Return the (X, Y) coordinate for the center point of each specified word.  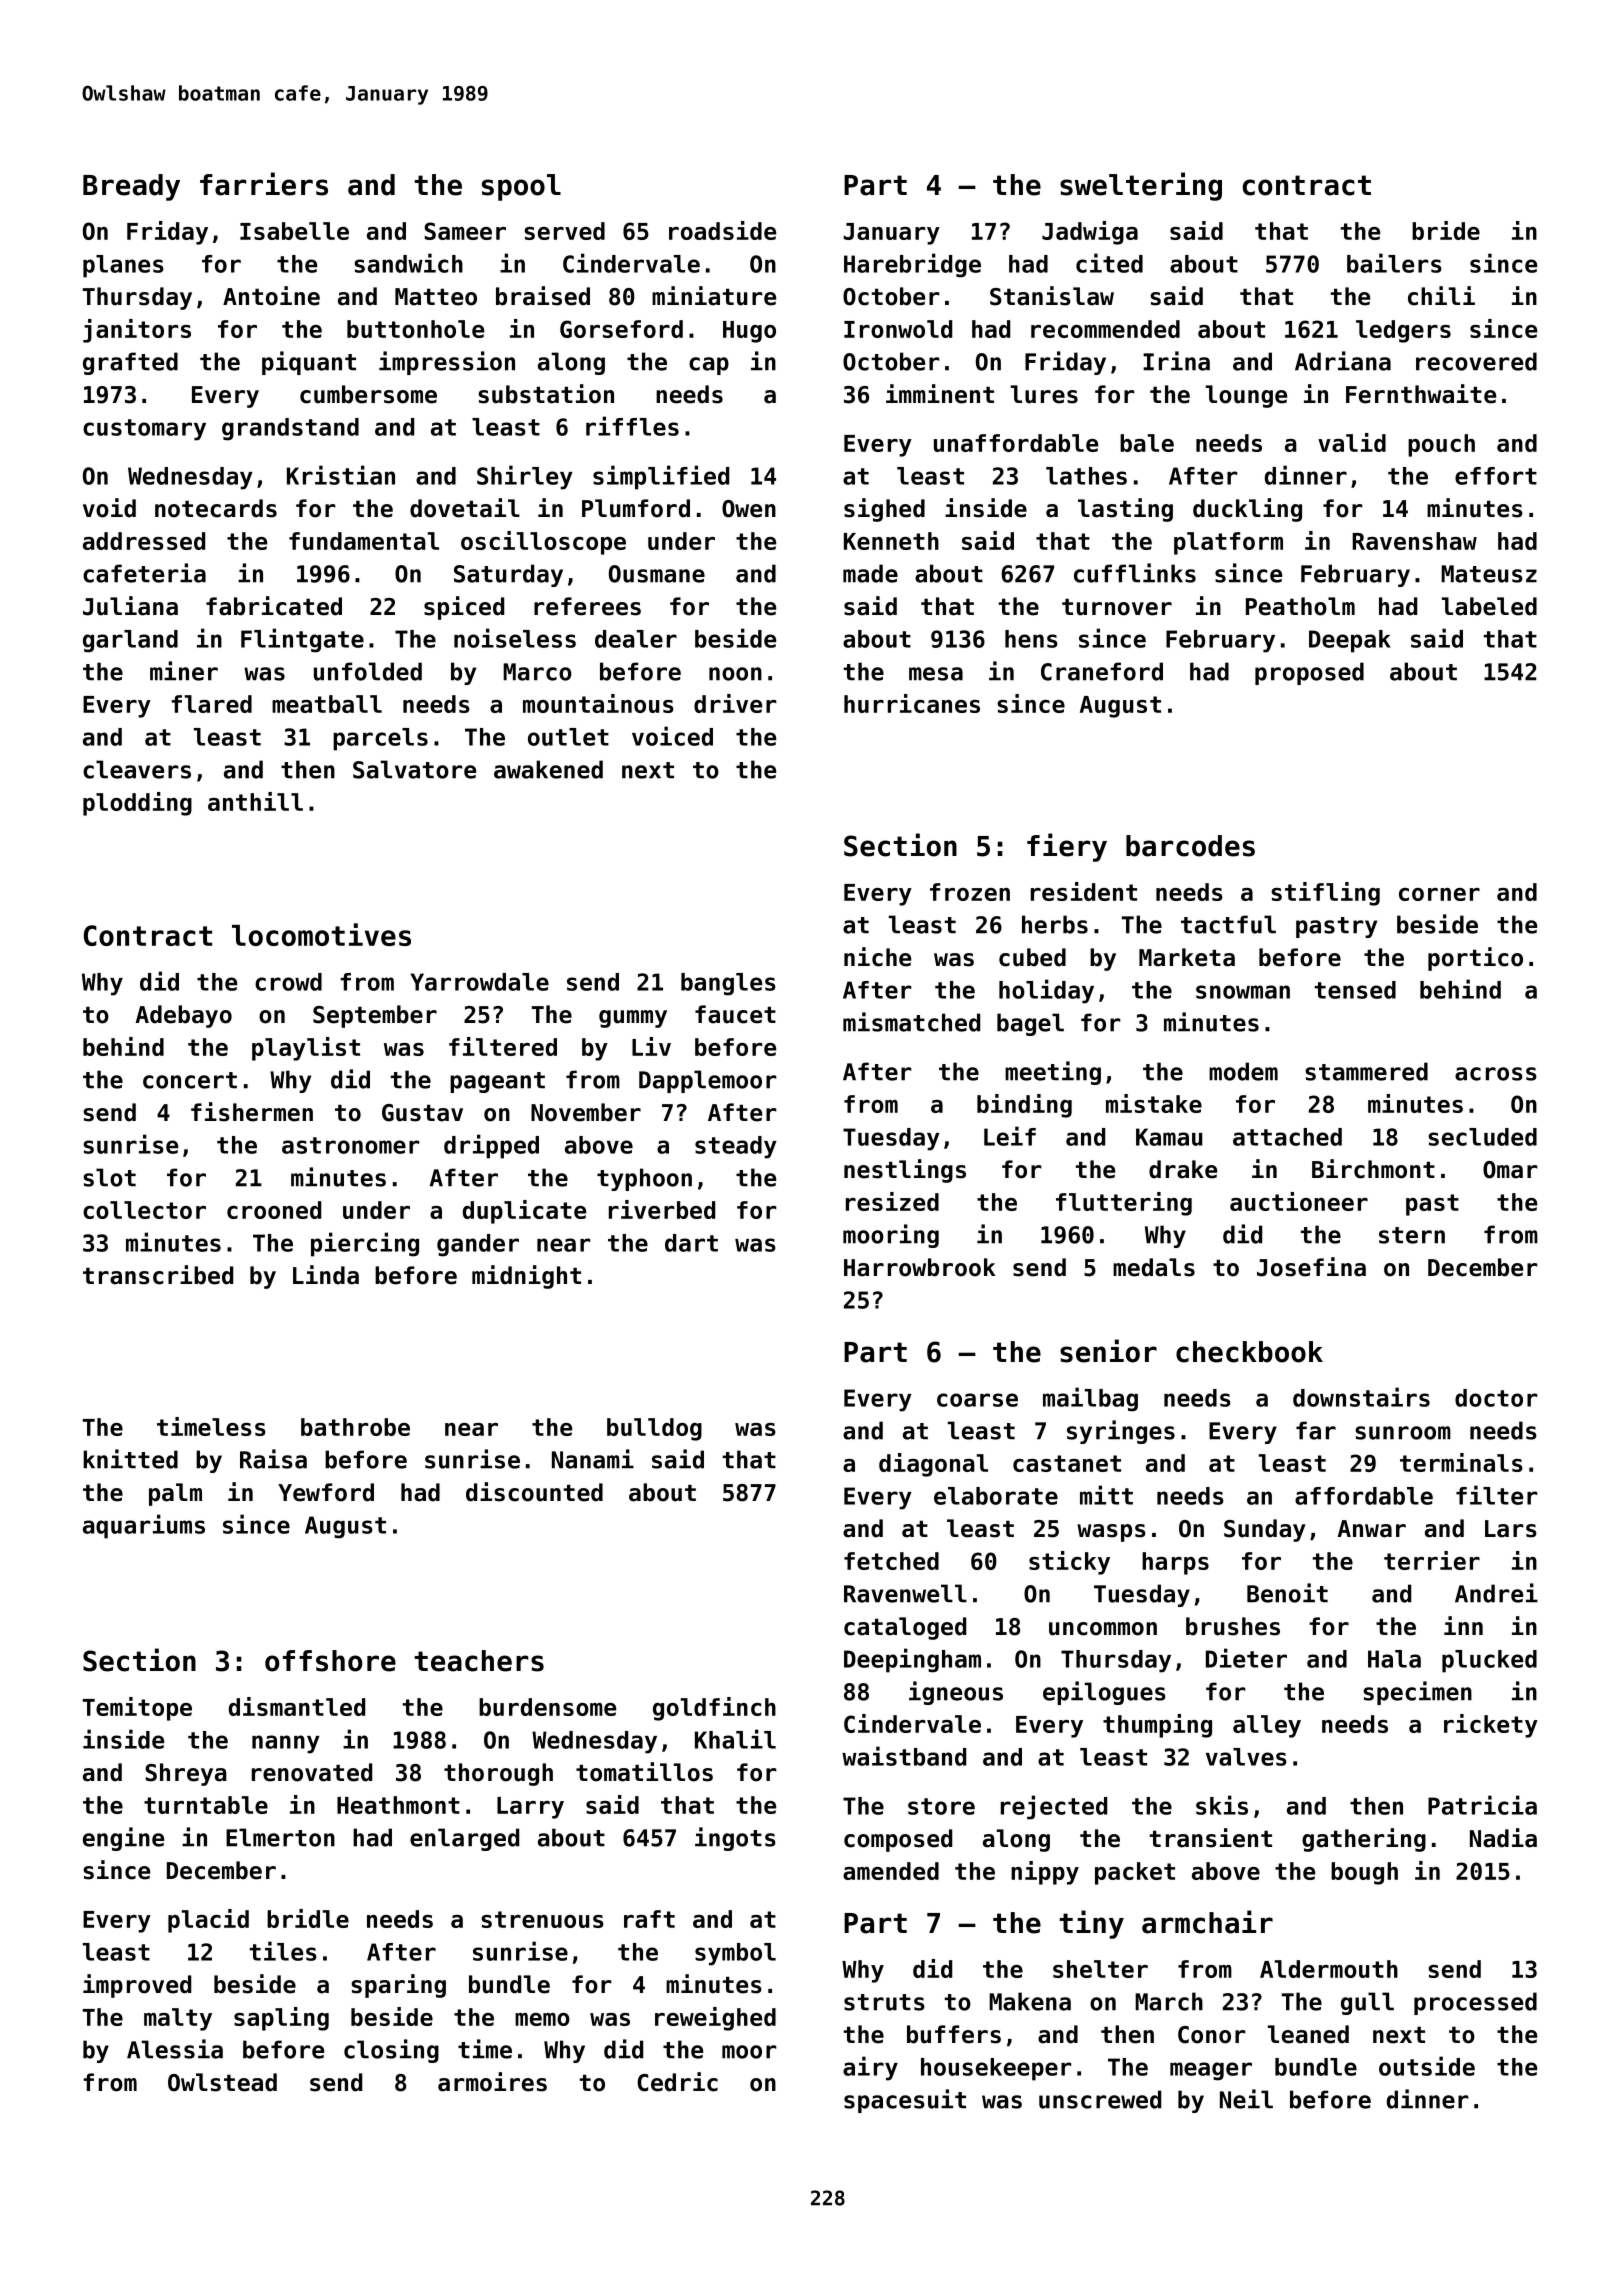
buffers (954, 2034)
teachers (479, 1661)
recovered (1476, 361)
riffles (632, 426)
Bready (131, 187)
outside (1427, 2066)
